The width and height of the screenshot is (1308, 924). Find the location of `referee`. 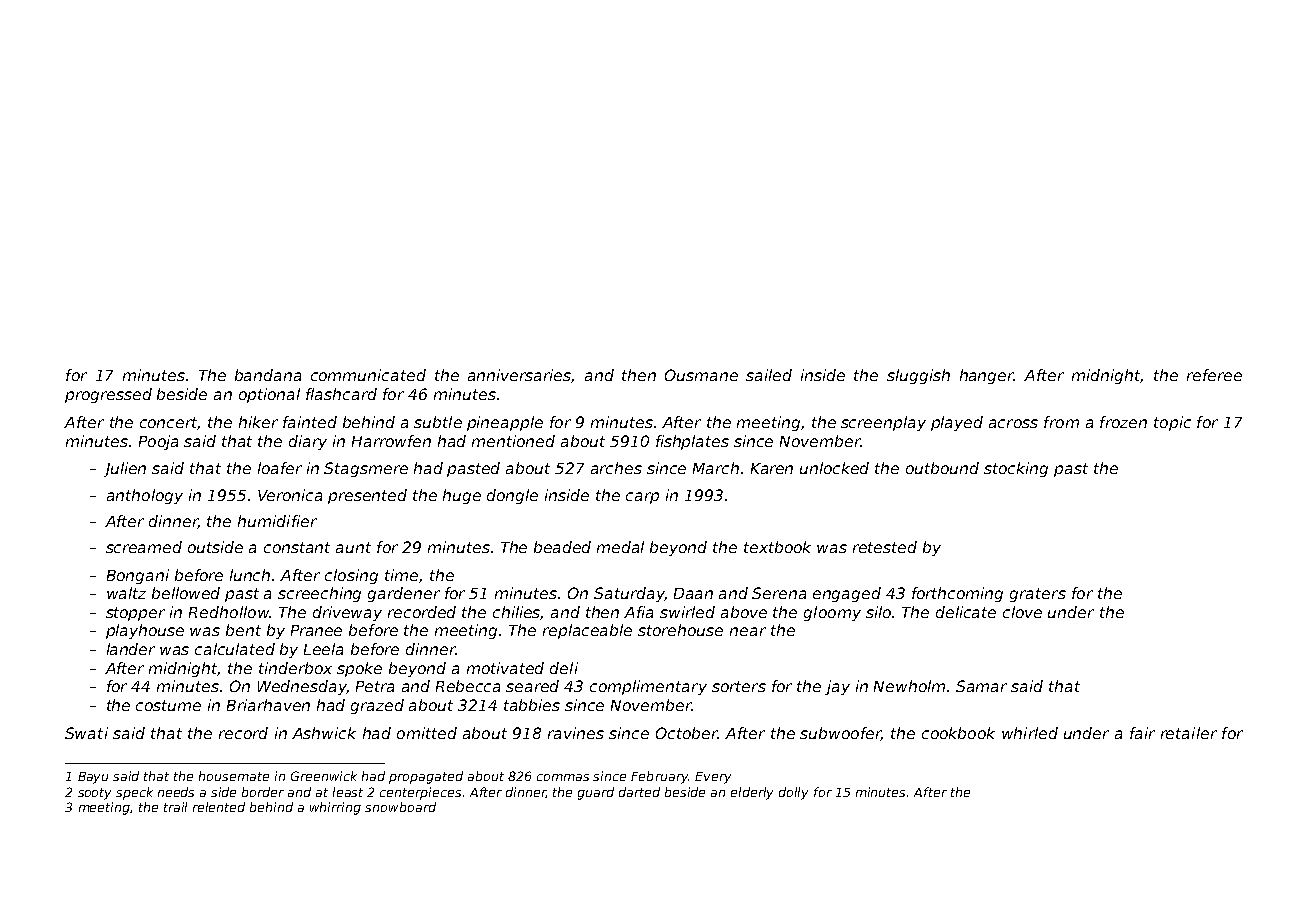

referee is located at coordinates (1214, 375).
